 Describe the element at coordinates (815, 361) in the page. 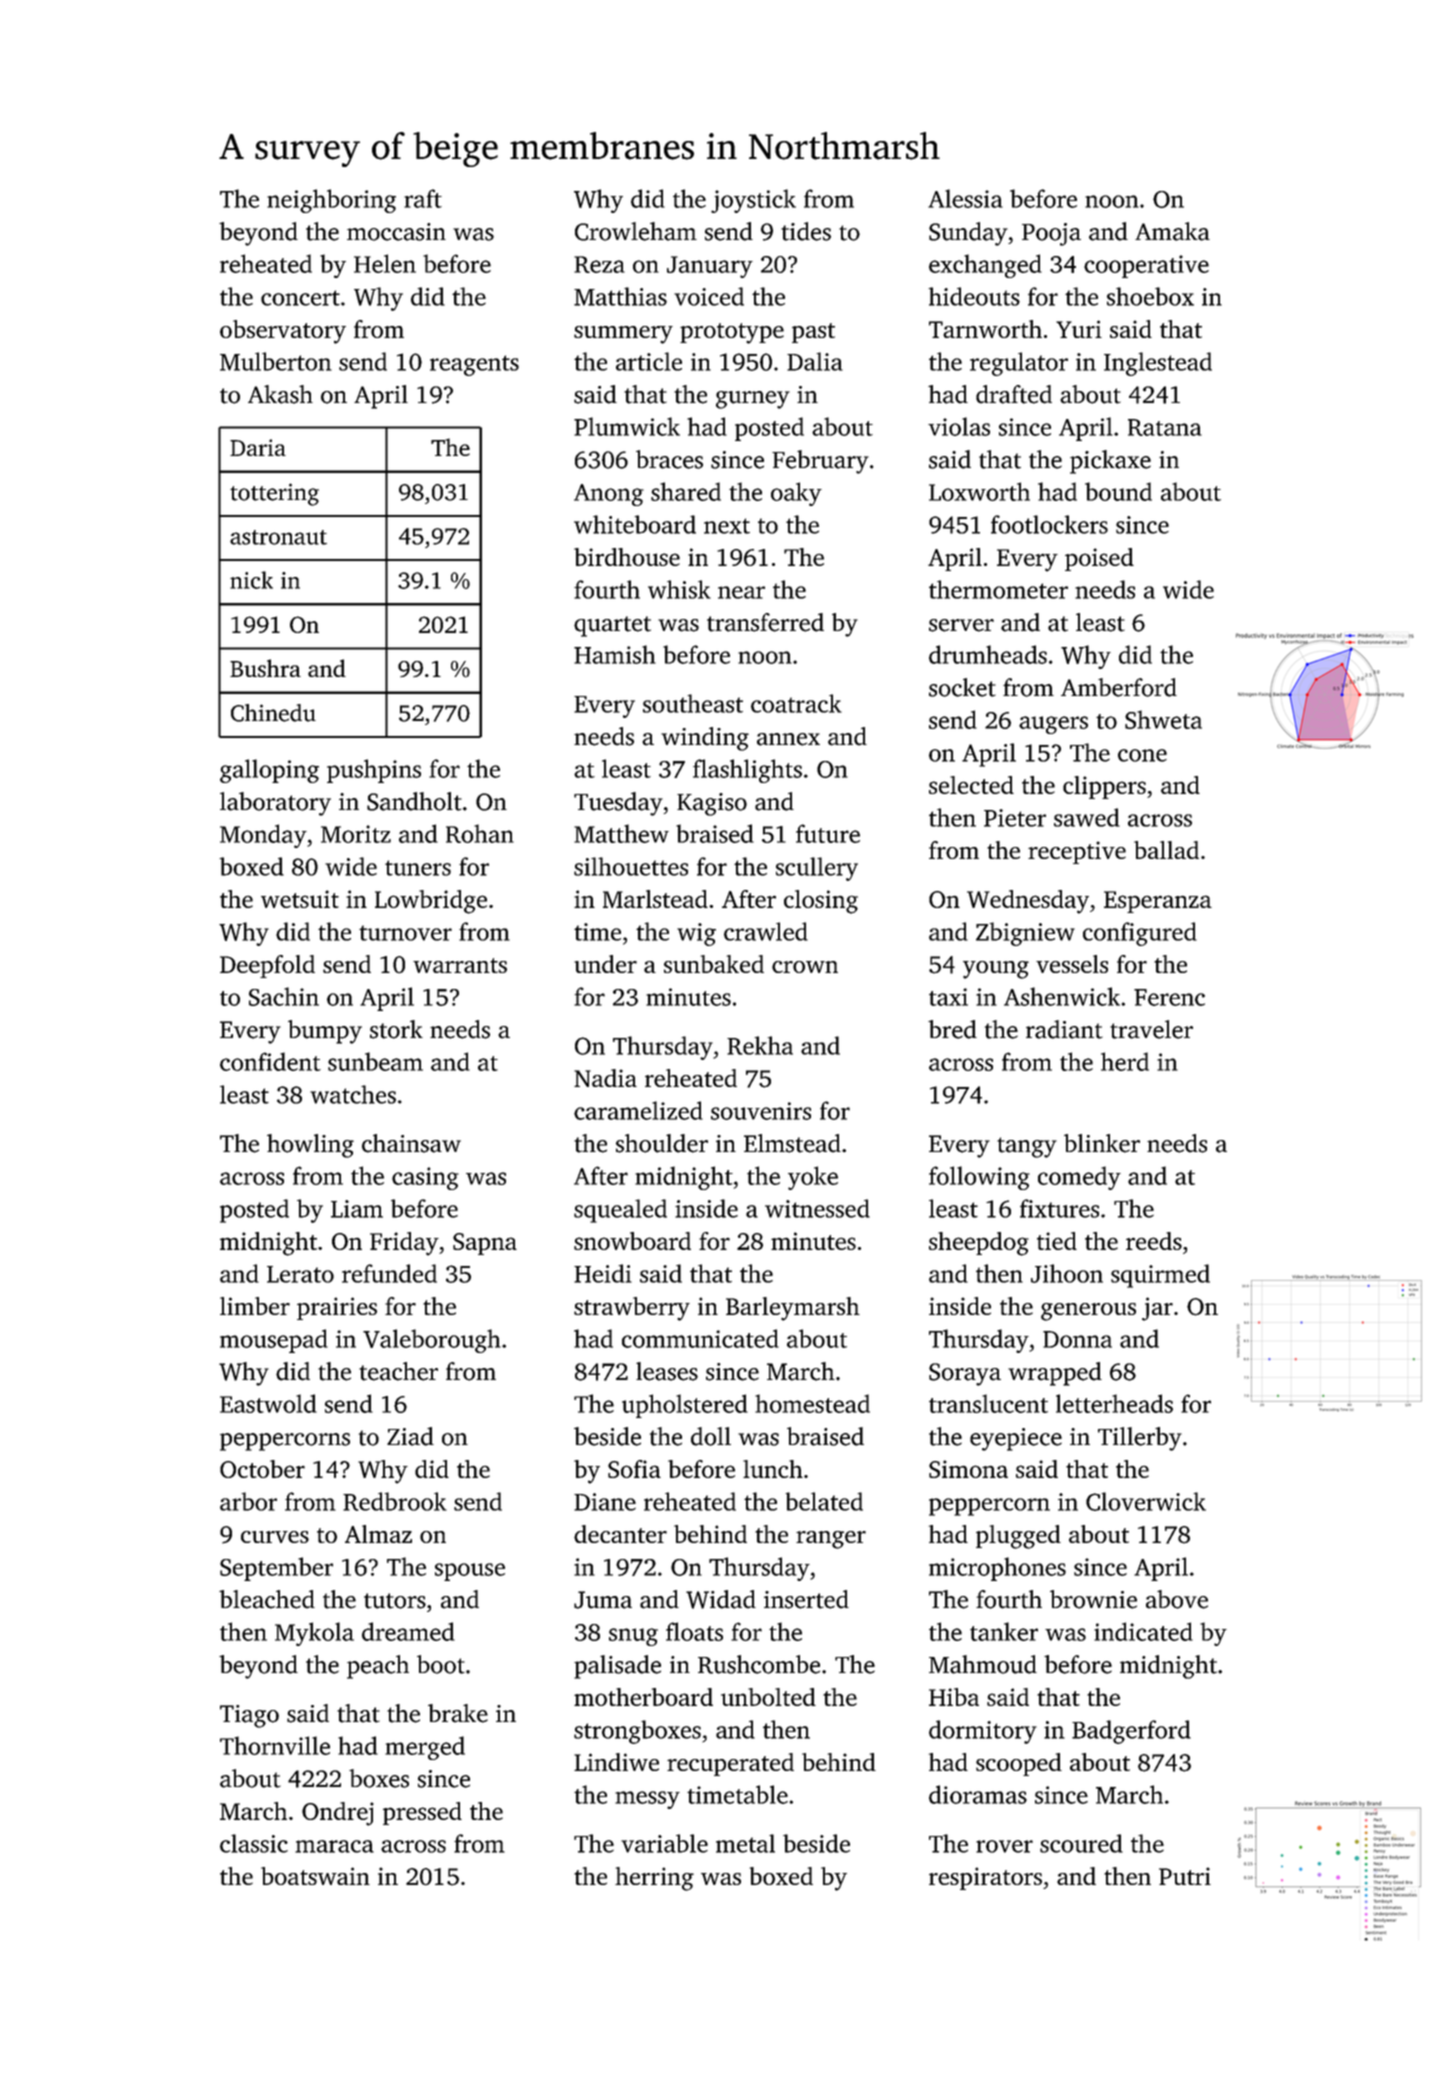

I see `Dalia` at that location.
